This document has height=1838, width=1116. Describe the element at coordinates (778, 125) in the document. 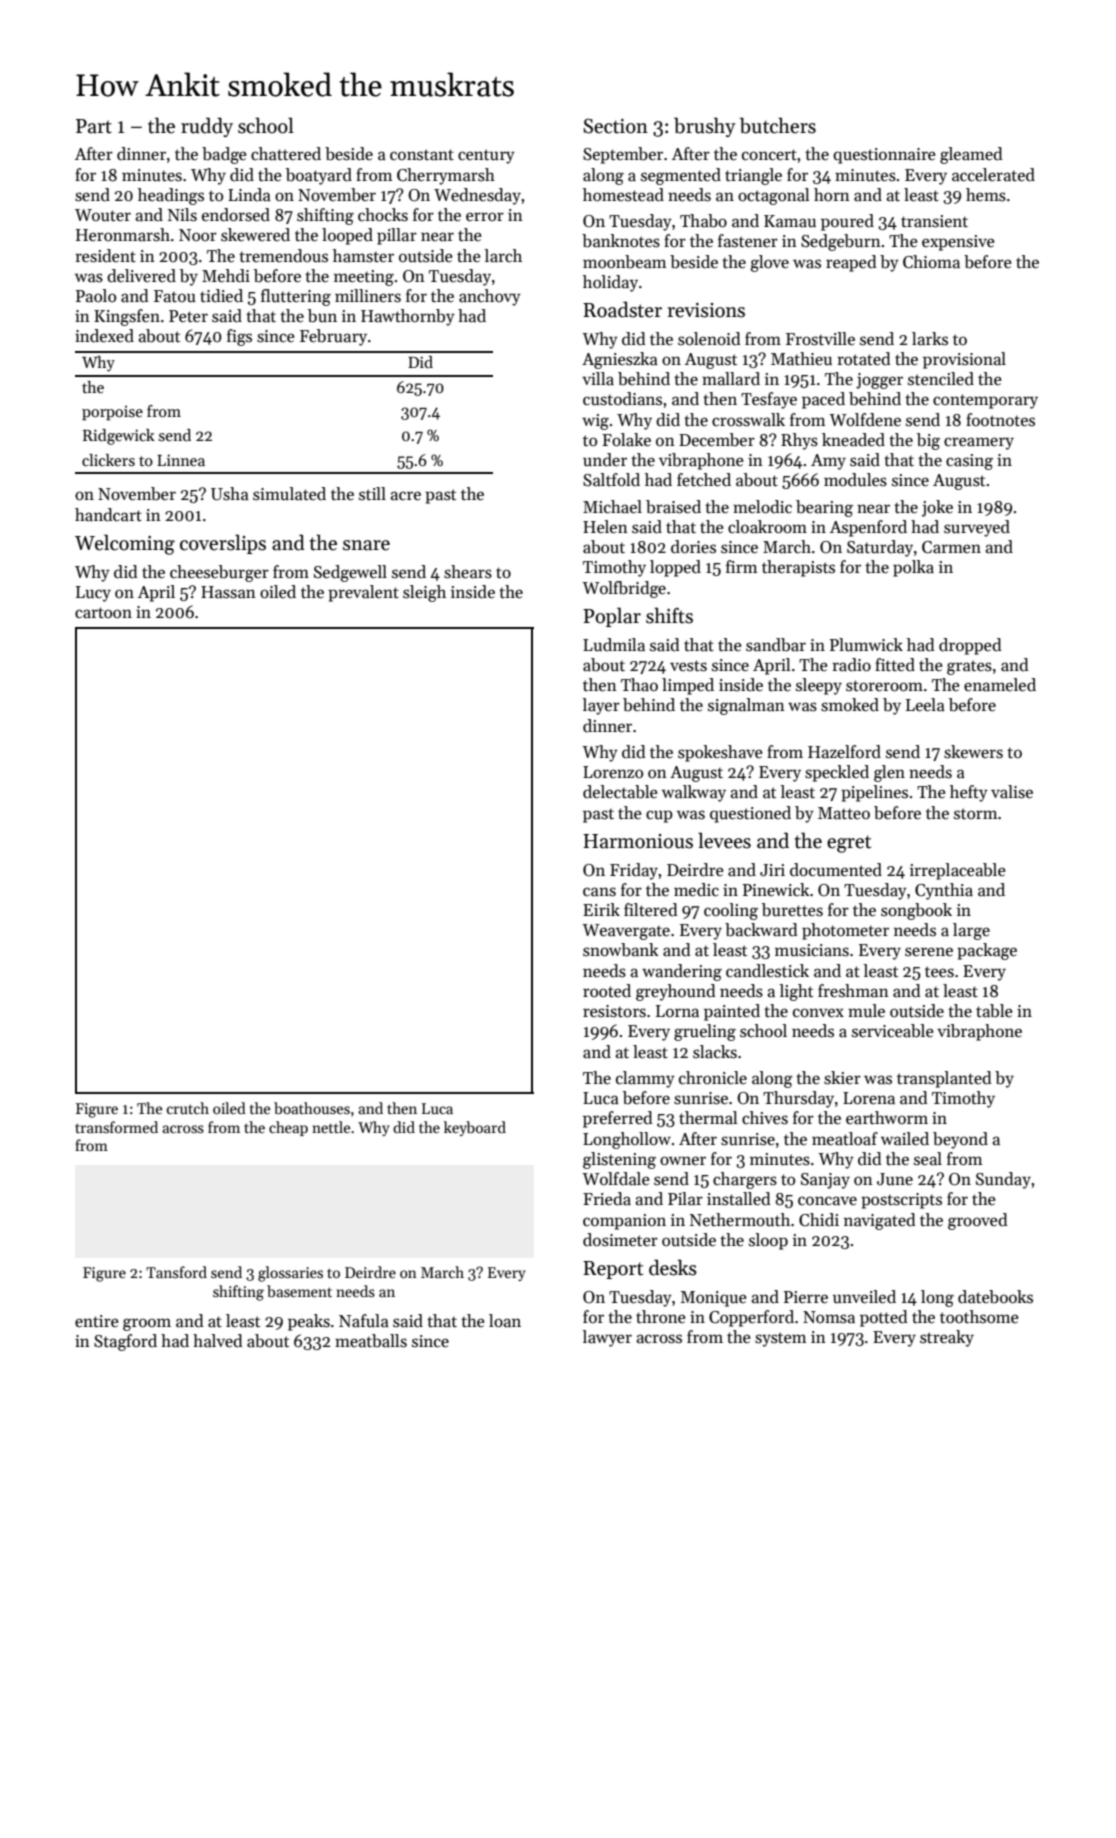

I see `butchers` at that location.
